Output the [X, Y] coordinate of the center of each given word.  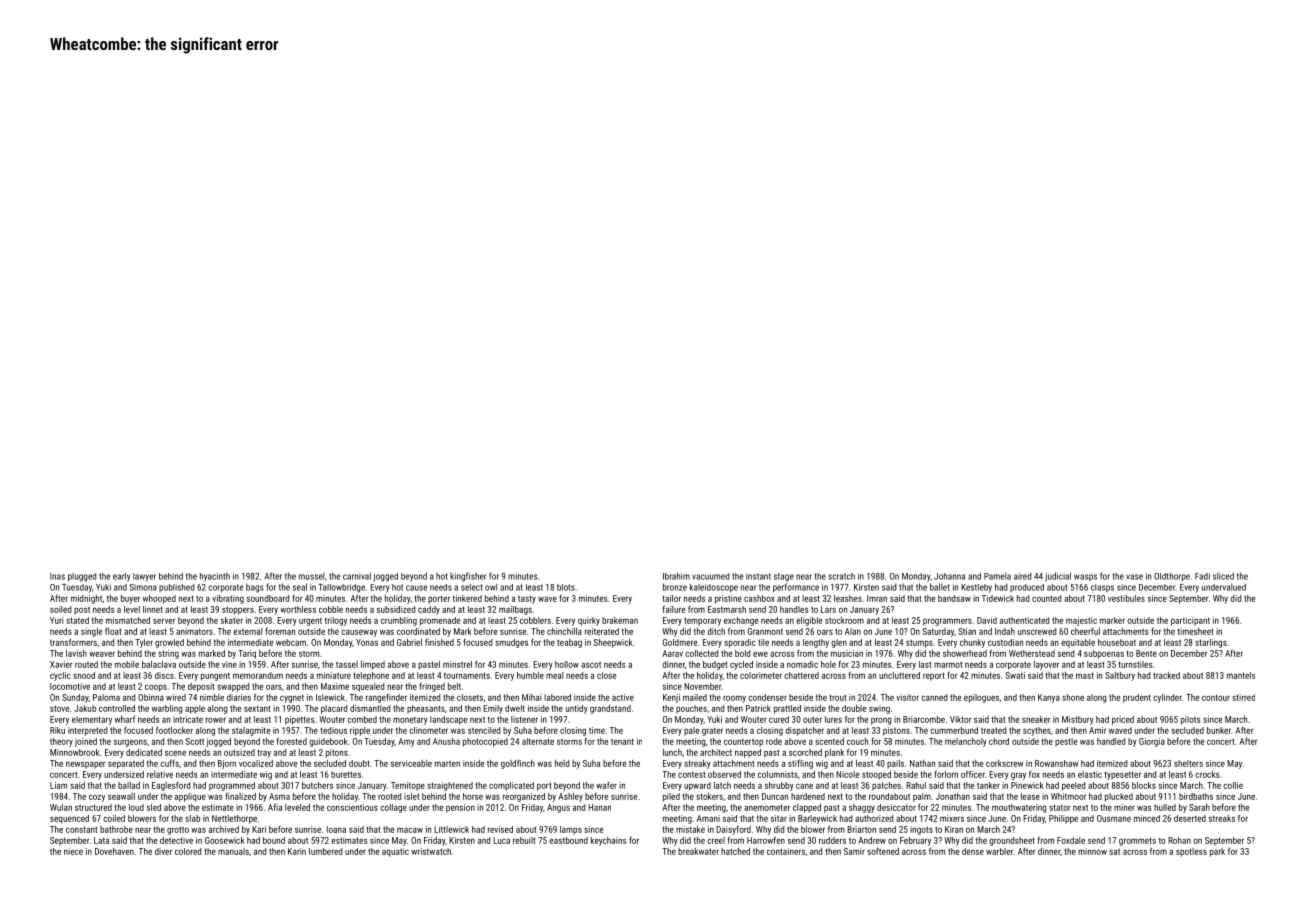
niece [73, 851]
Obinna [151, 697]
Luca [501, 840]
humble [530, 675]
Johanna [949, 576]
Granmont [765, 631]
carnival [357, 576]
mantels [1241, 675]
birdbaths [1196, 796]
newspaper [85, 765]
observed [724, 774]
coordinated [418, 631]
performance [796, 588]
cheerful [1085, 631]
